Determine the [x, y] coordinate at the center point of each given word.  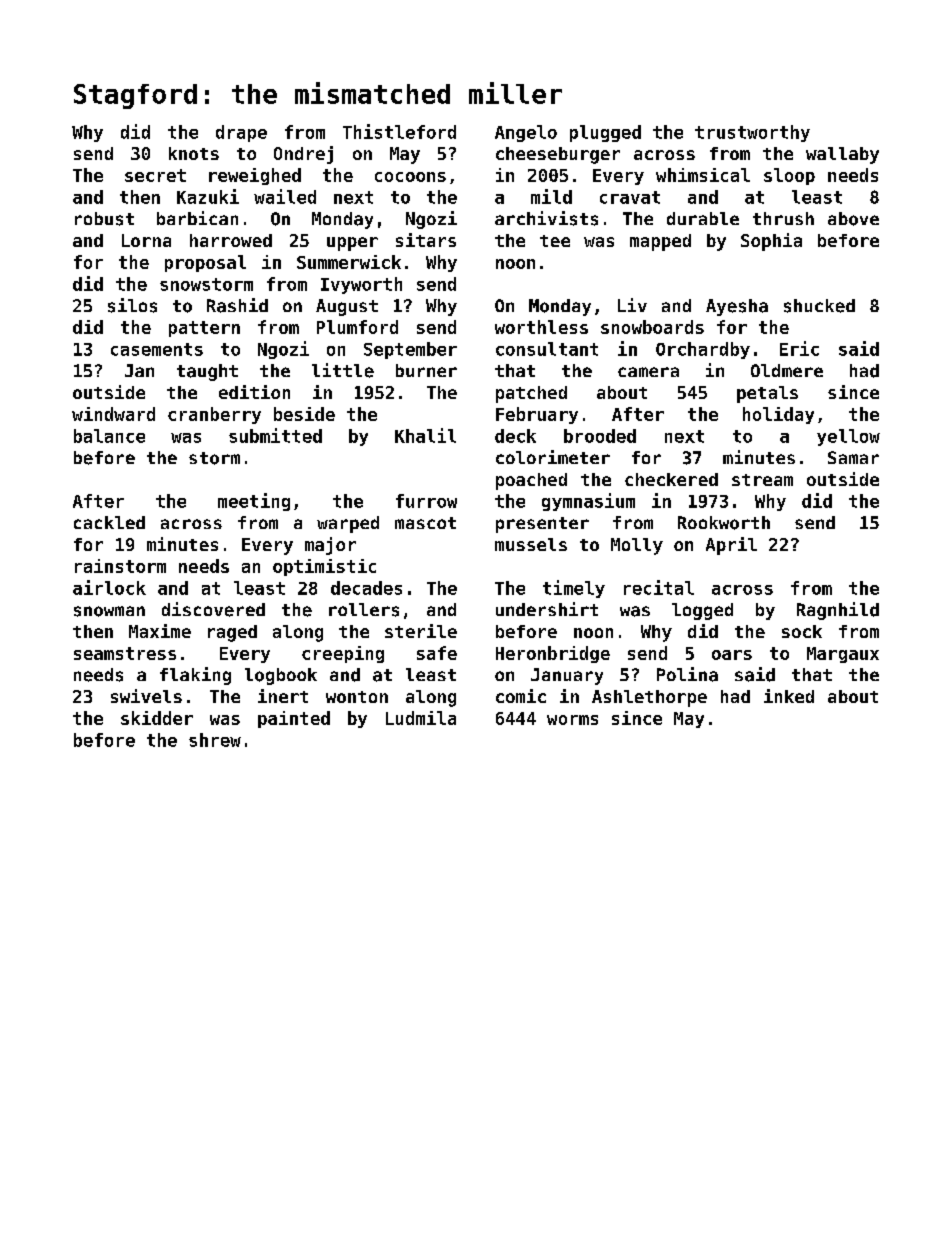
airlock [109, 587]
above [853, 219]
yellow [848, 437]
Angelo [526, 133]
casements [157, 349]
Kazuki [208, 196]
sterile [421, 631]
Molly [637, 546]
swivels [146, 696]
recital [659, 587]
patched [531, 394]
